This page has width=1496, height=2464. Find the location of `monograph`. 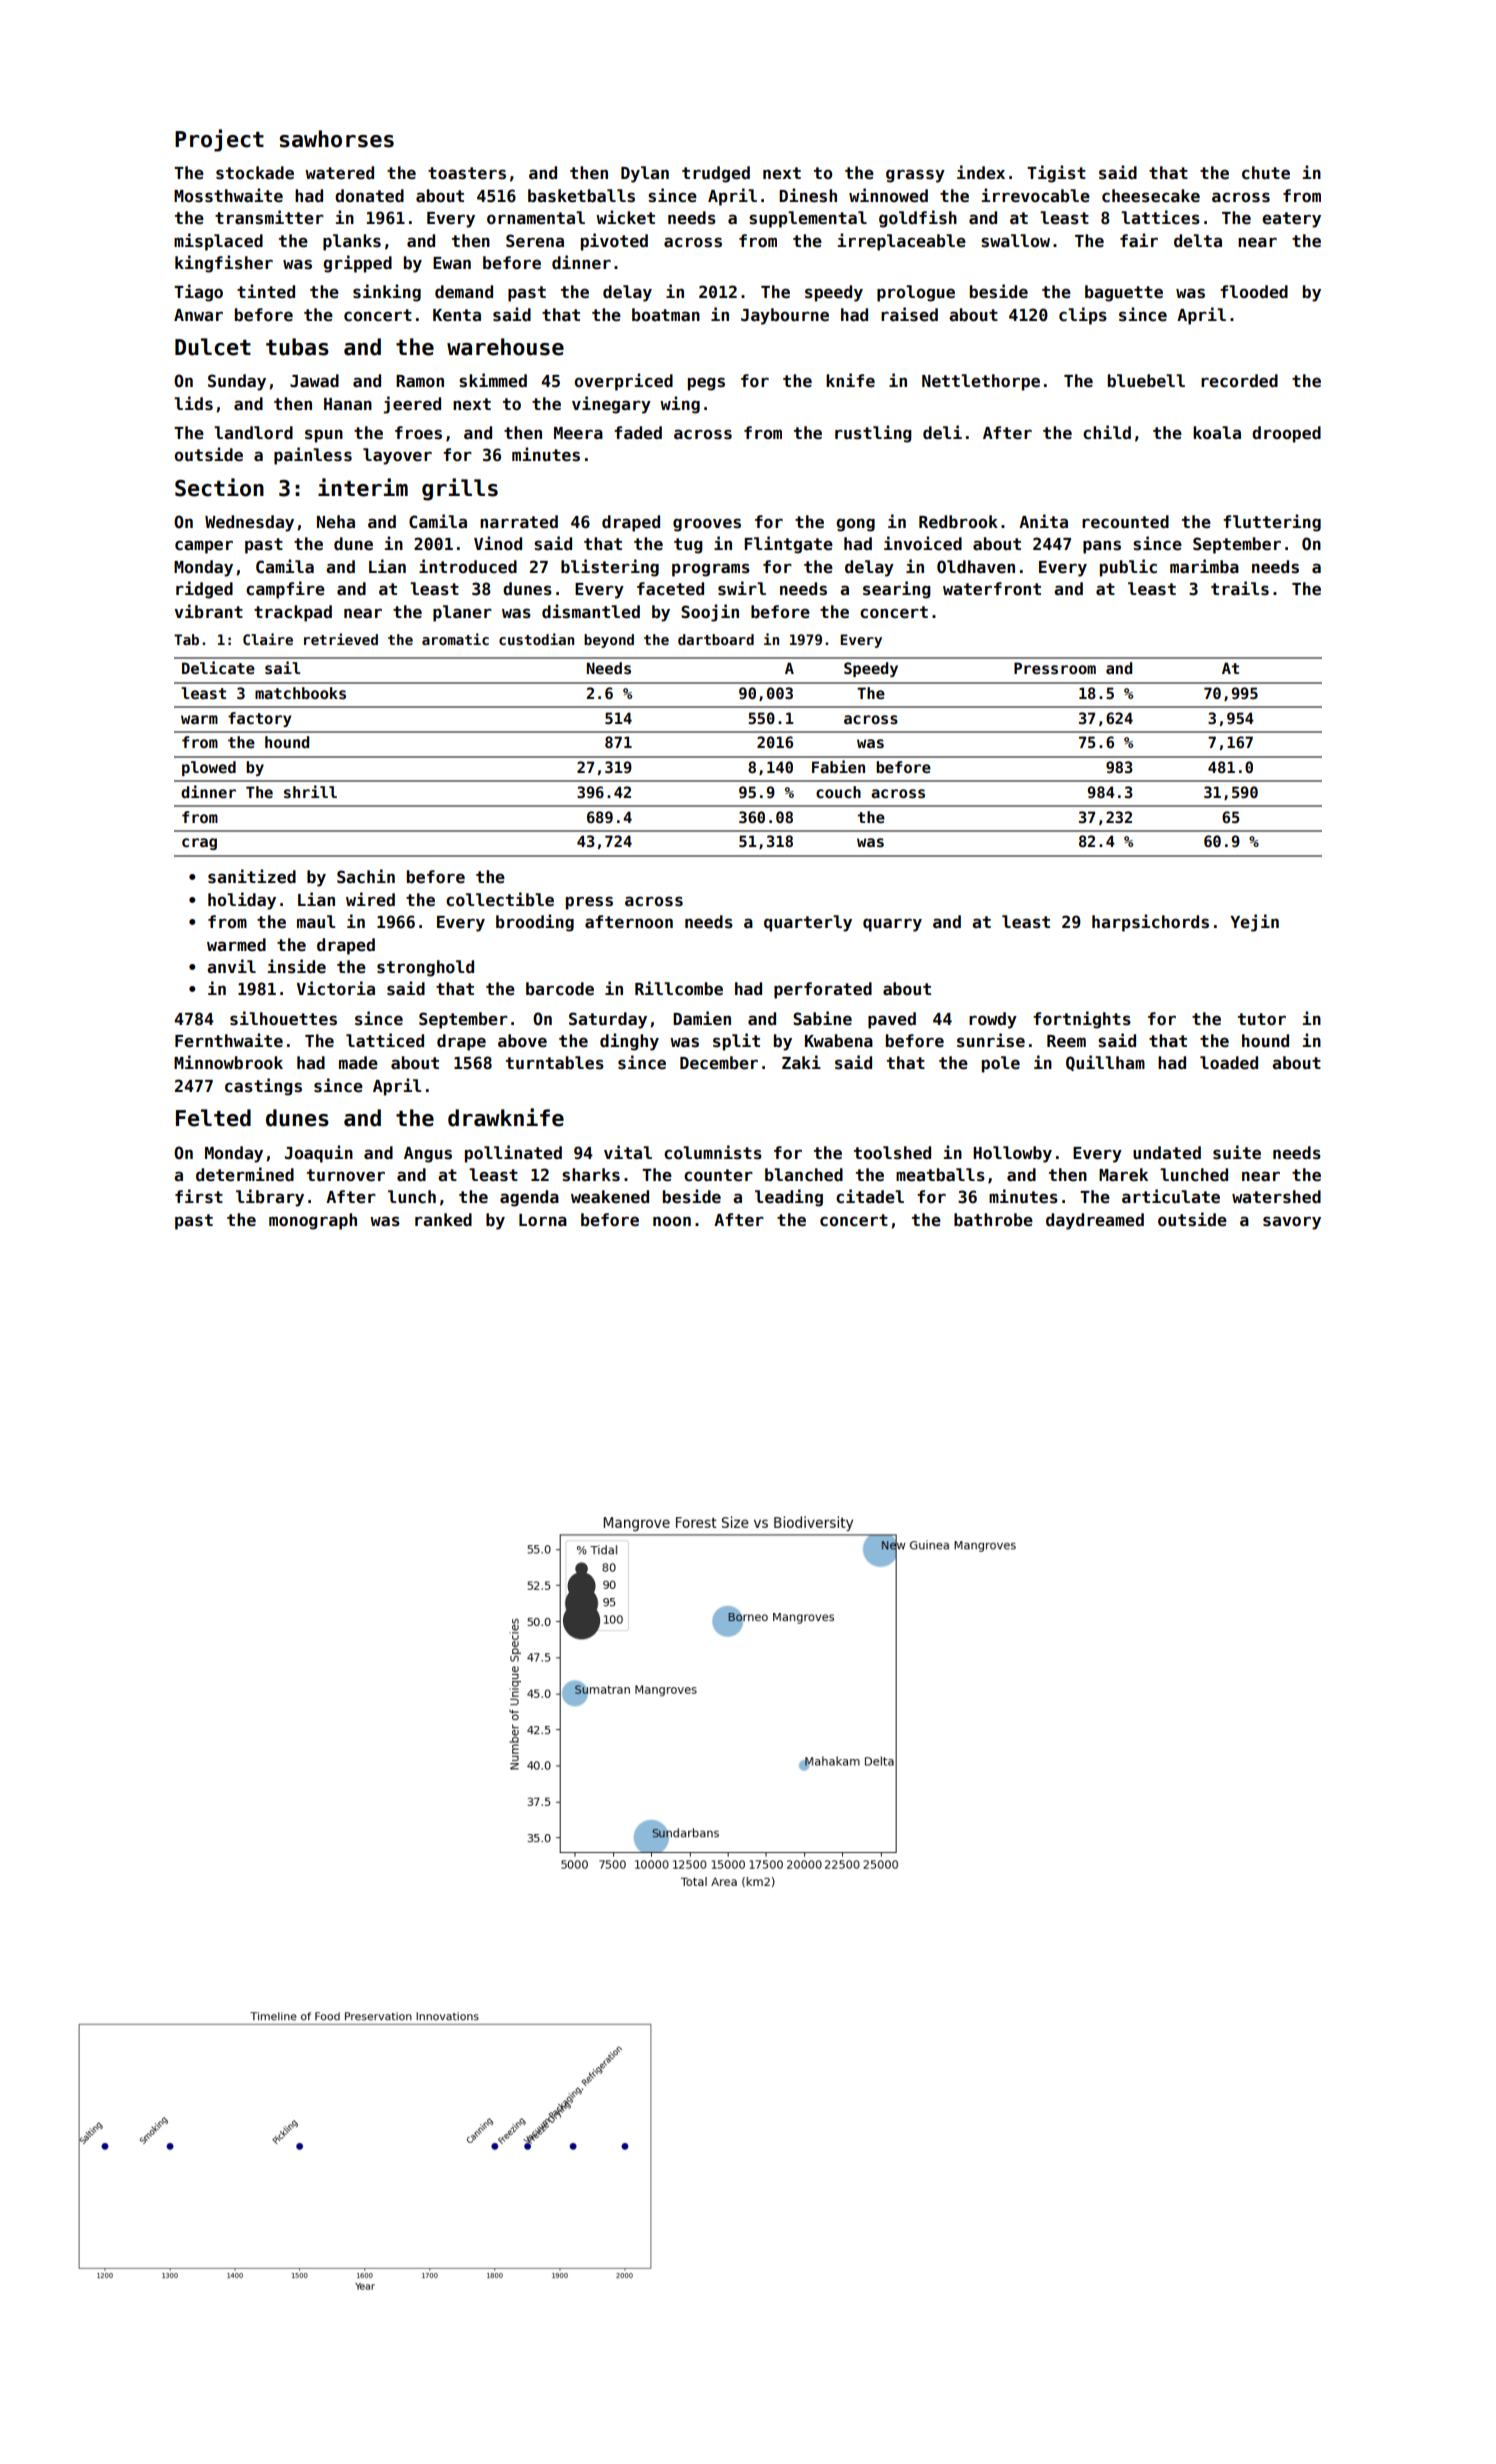

monograph is located at coordinates (313, 1221).
